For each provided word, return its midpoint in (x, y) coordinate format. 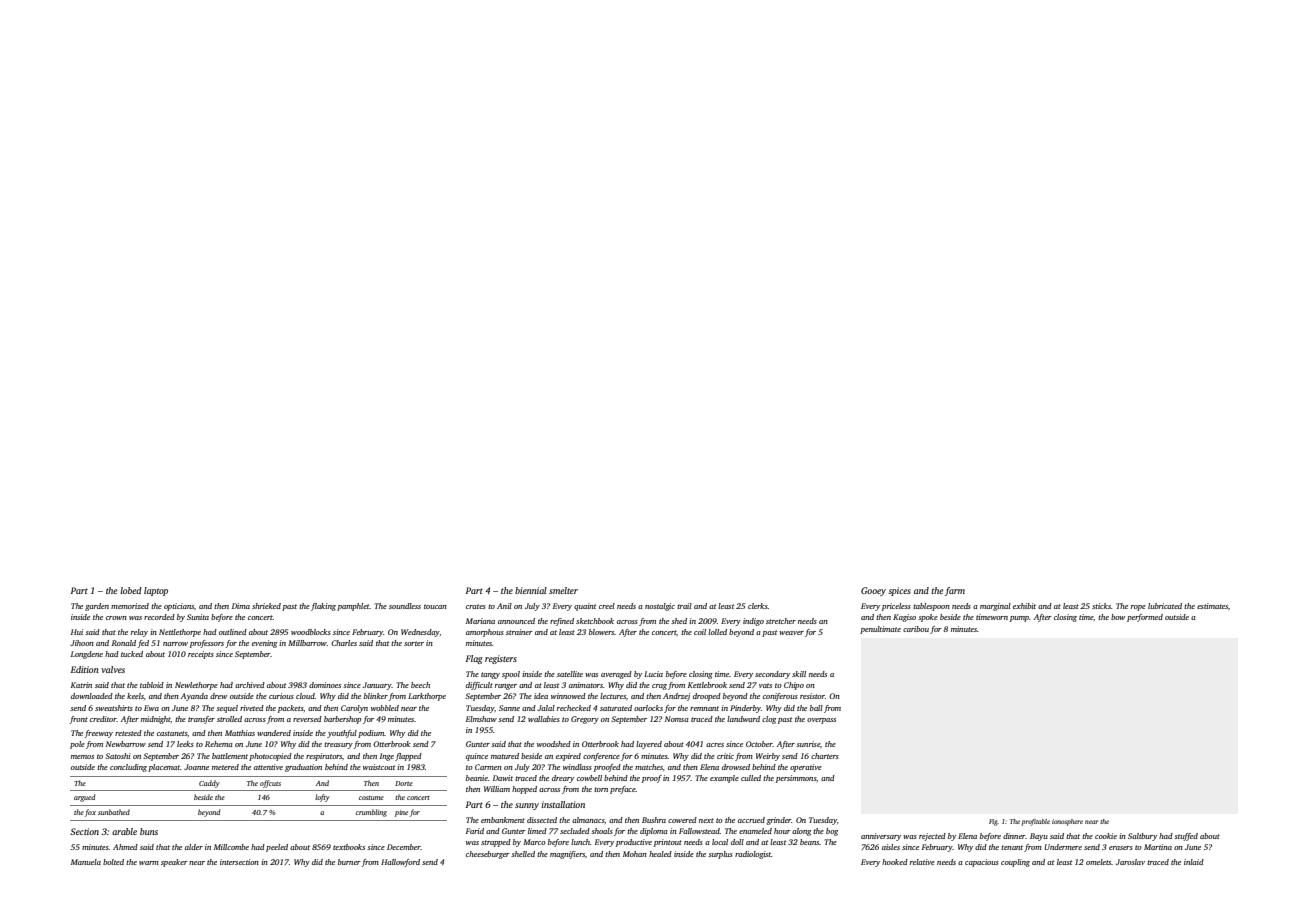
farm (955, 591)
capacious (982, 863)
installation (563, 804)
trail (684, 606)
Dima (241, 606)
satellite (570, 674)
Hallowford (400, 863)
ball (816, 708)
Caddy (209, 784)
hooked (895, 862)
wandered (274, 733)
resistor (812, 696)
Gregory (585, 720)
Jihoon (82, 643)
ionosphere (1067, 822)
